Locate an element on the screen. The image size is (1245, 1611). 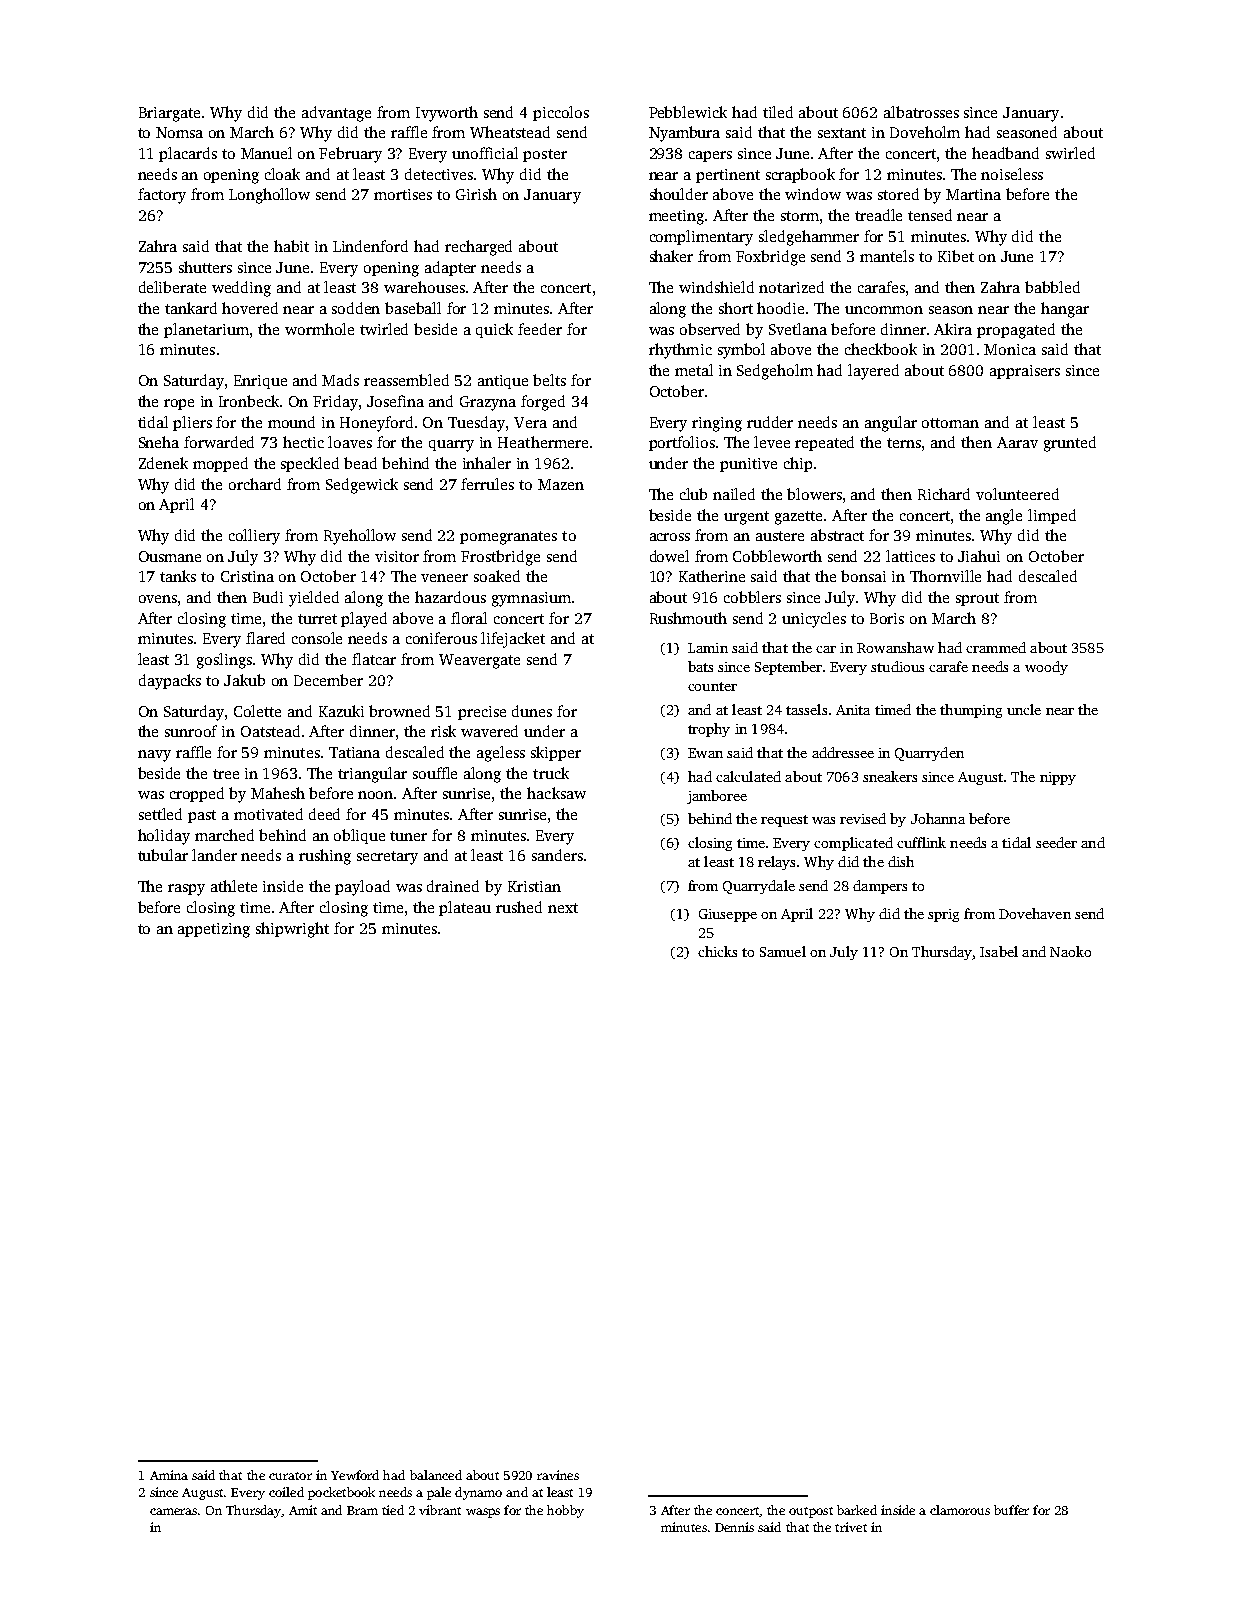
tree is located at coordinates (226, 774).
